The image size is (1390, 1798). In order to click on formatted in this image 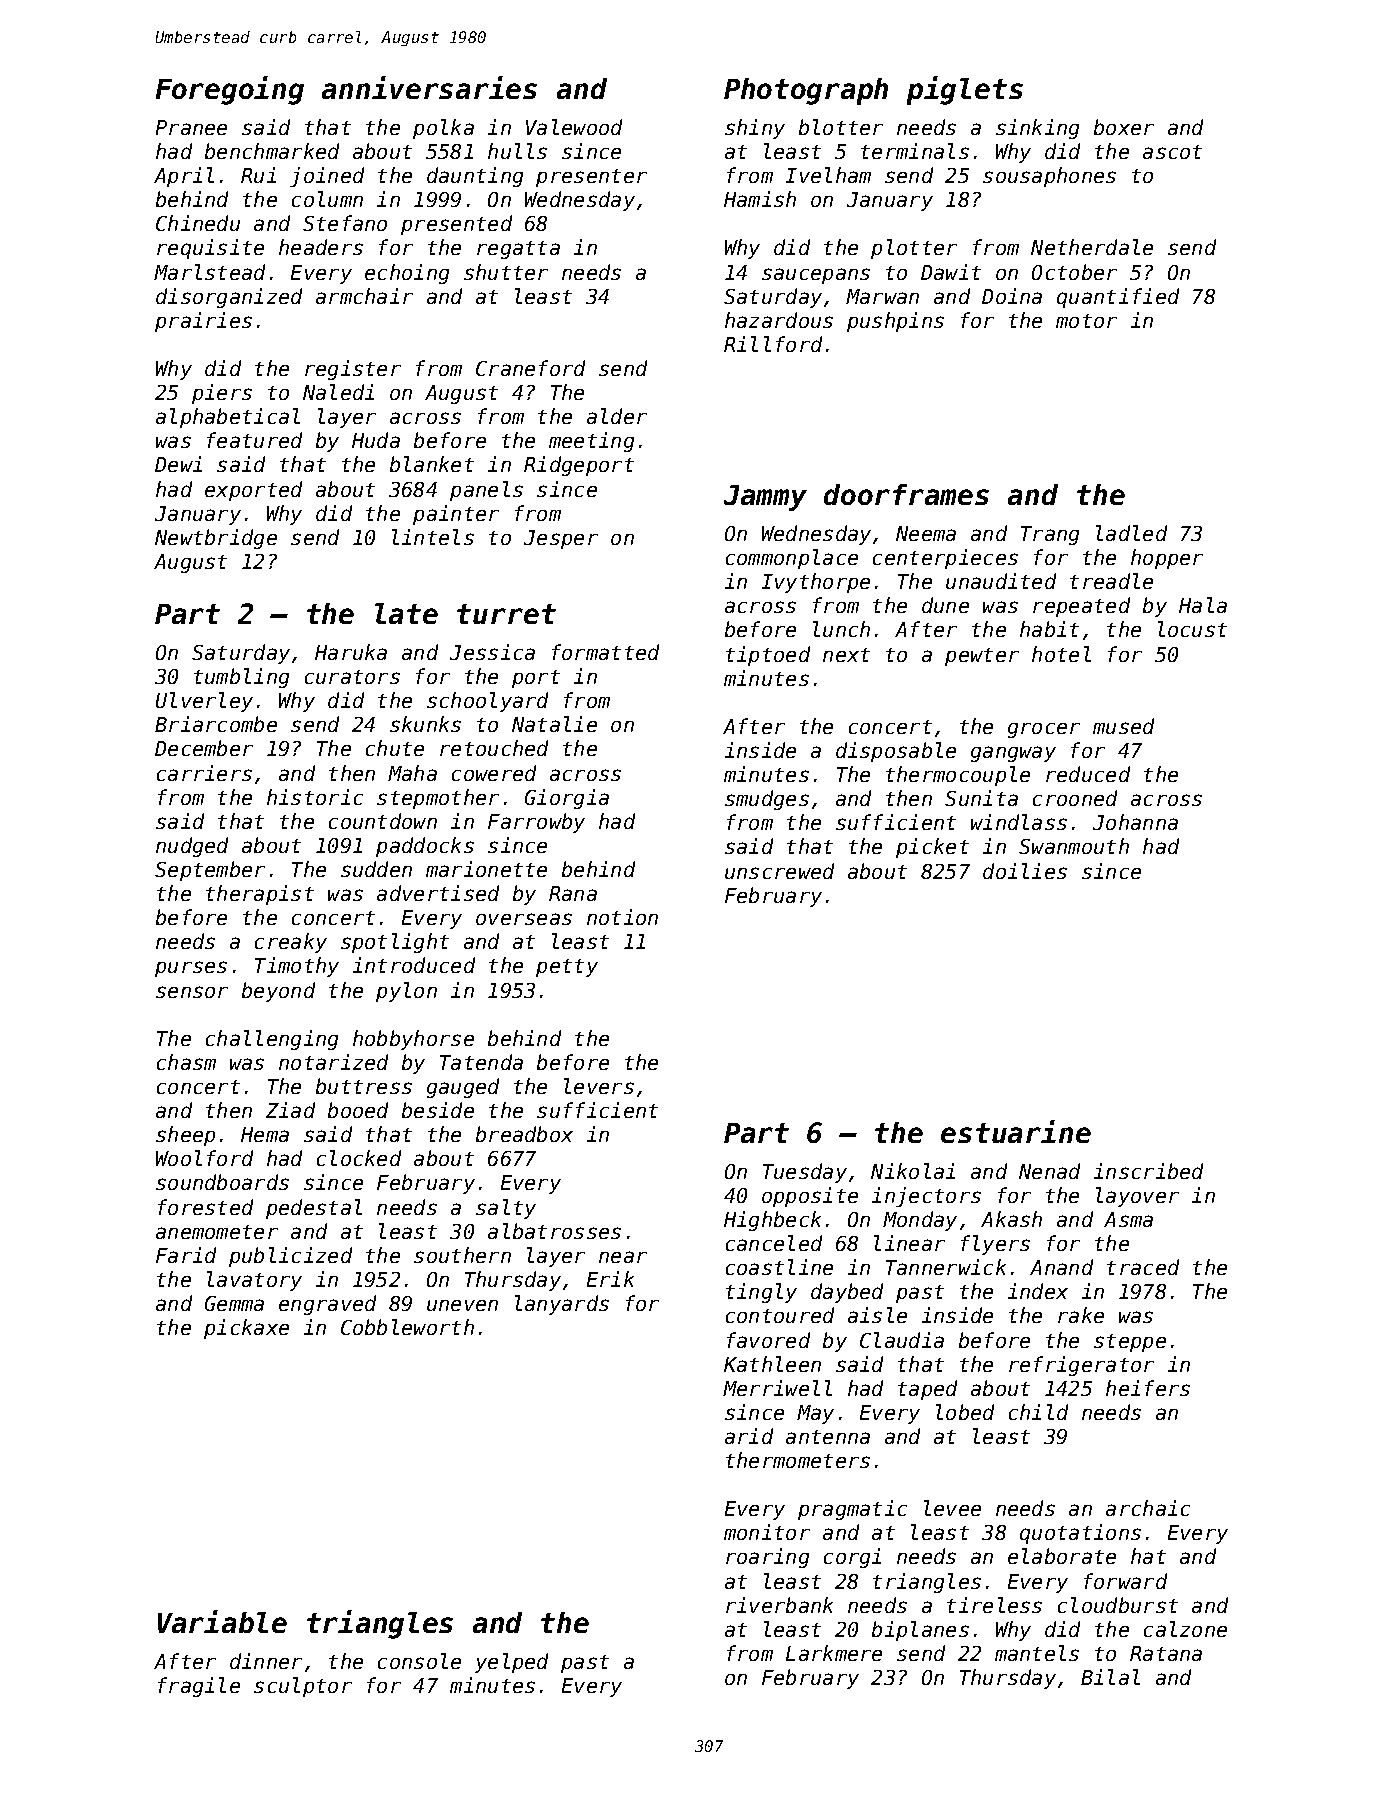, I will do `click(605, 652)`.
